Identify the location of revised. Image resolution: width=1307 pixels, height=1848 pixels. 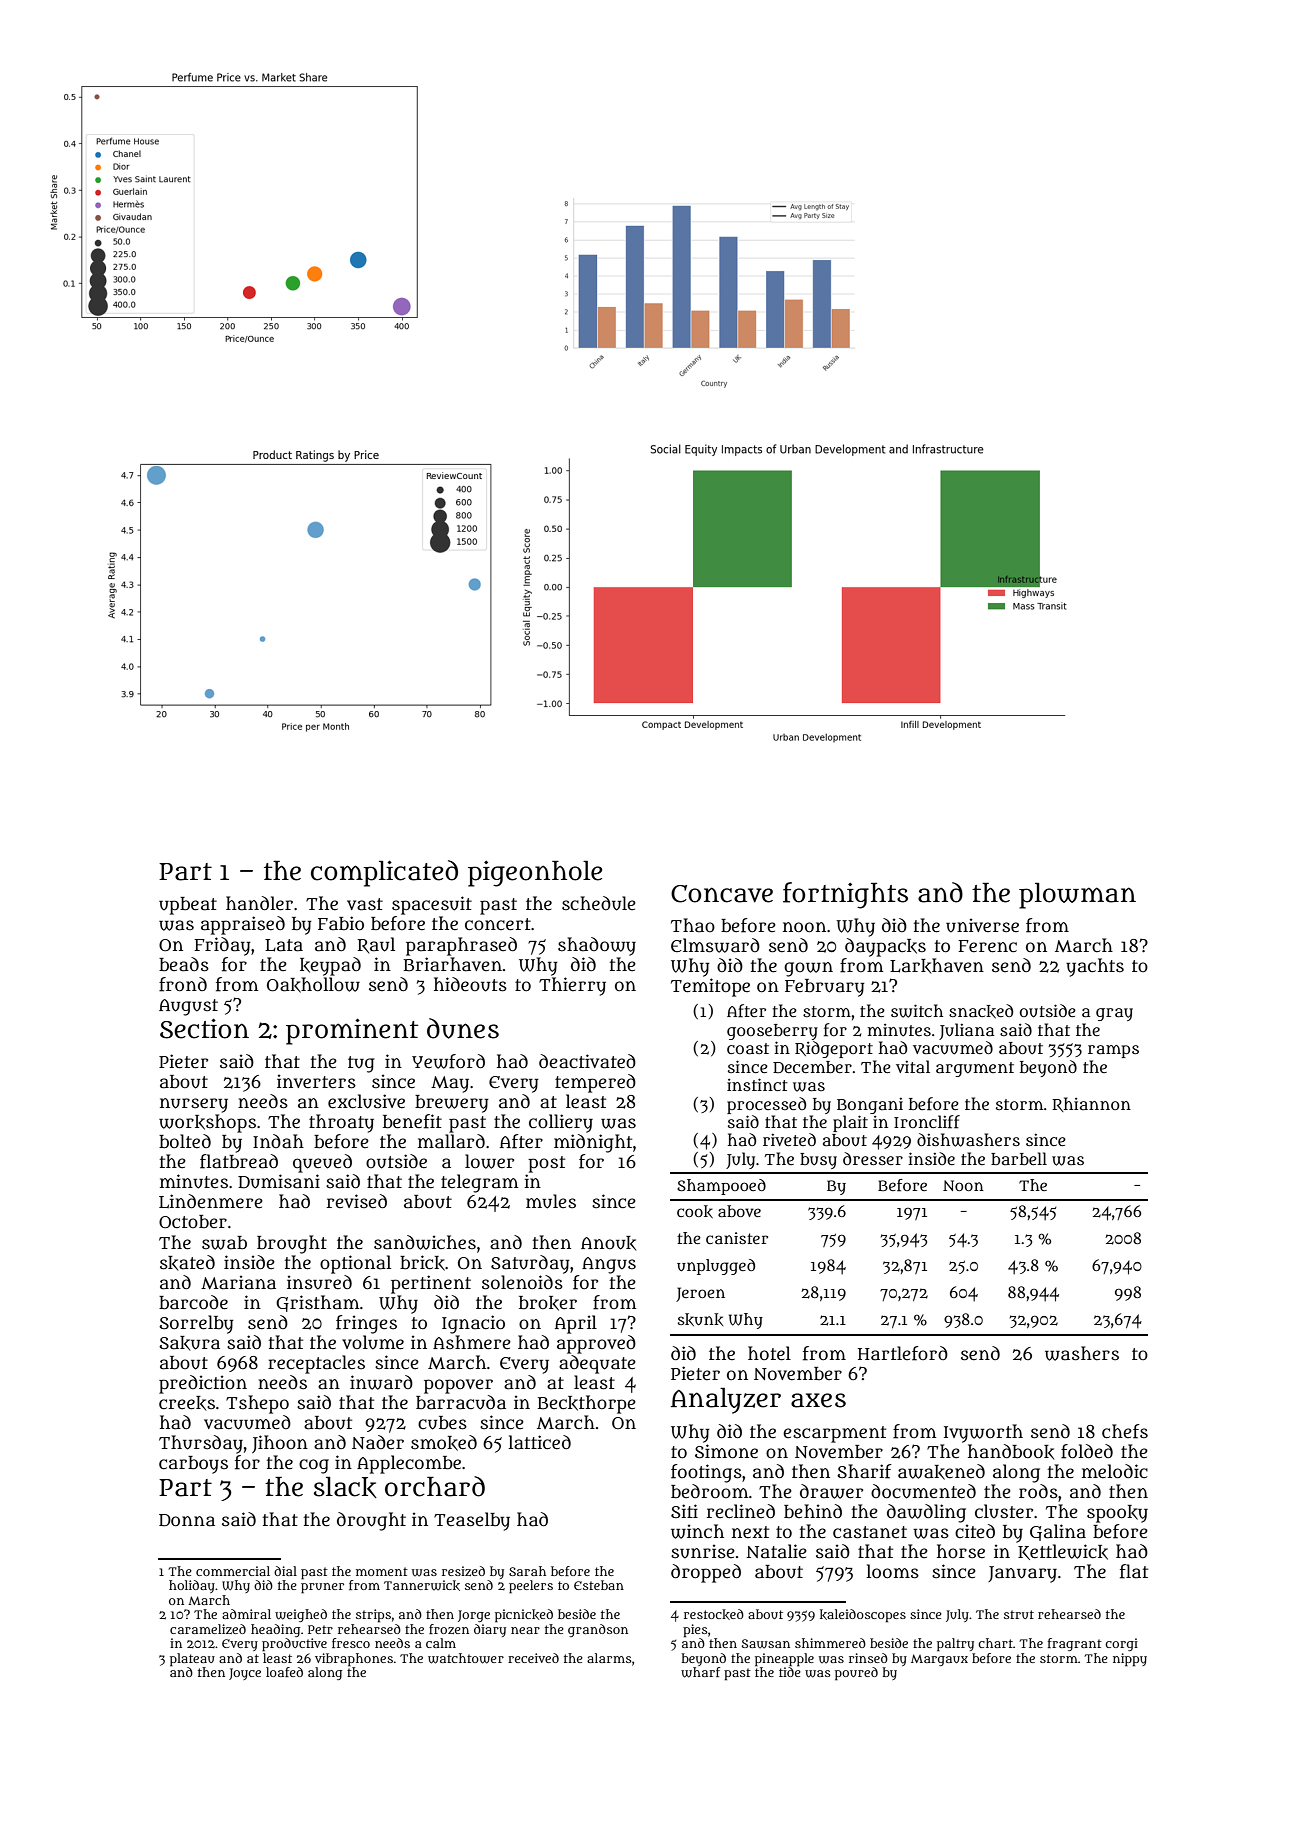
(357, 1201).
